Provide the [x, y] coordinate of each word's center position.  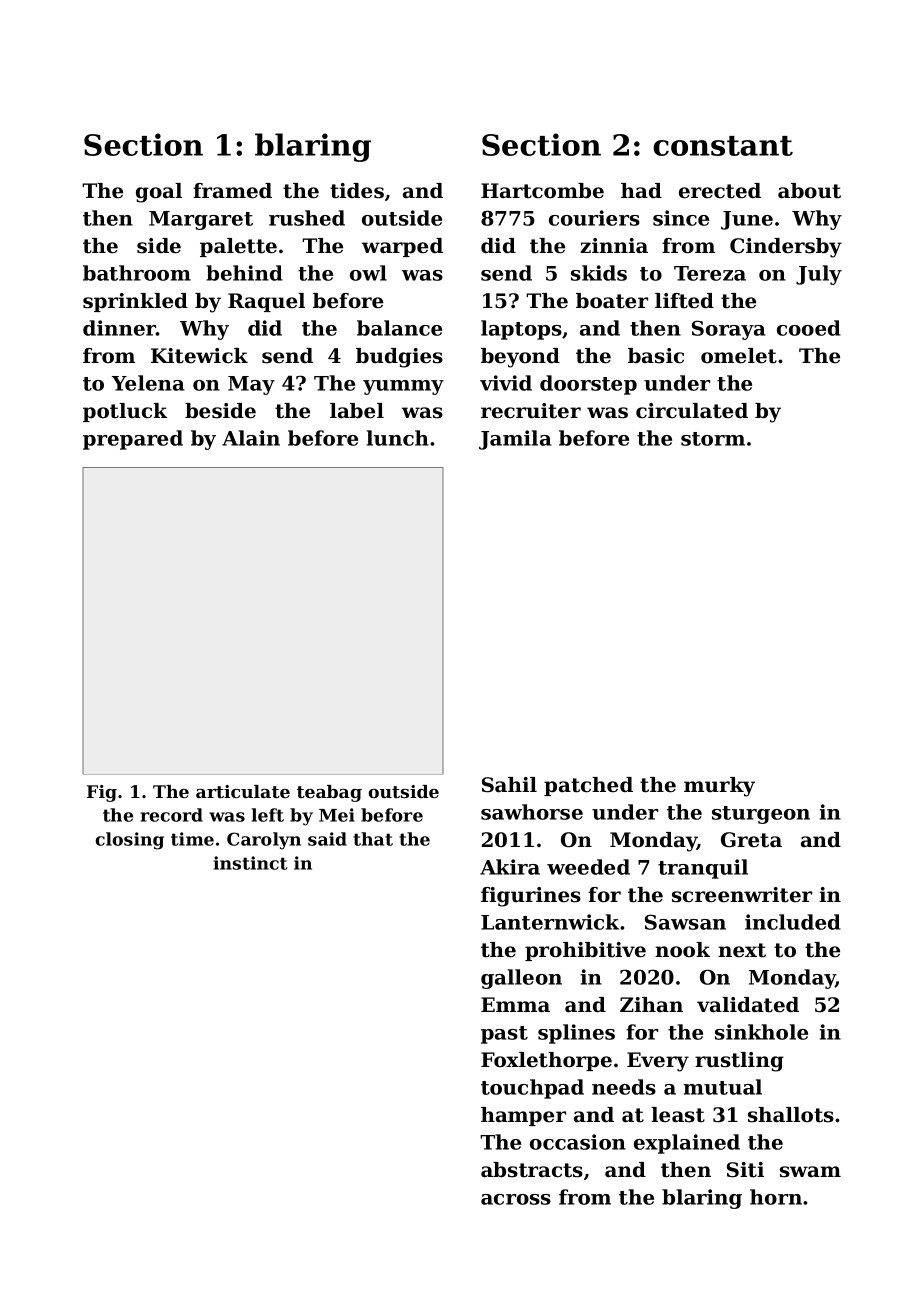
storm [713, 439]
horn [776, 1197]
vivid [506, 383]
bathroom [137, 273]
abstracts [532, 1170]
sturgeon [761, 815]
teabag [329, 793]
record [171, 815]
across [516, 1199]
